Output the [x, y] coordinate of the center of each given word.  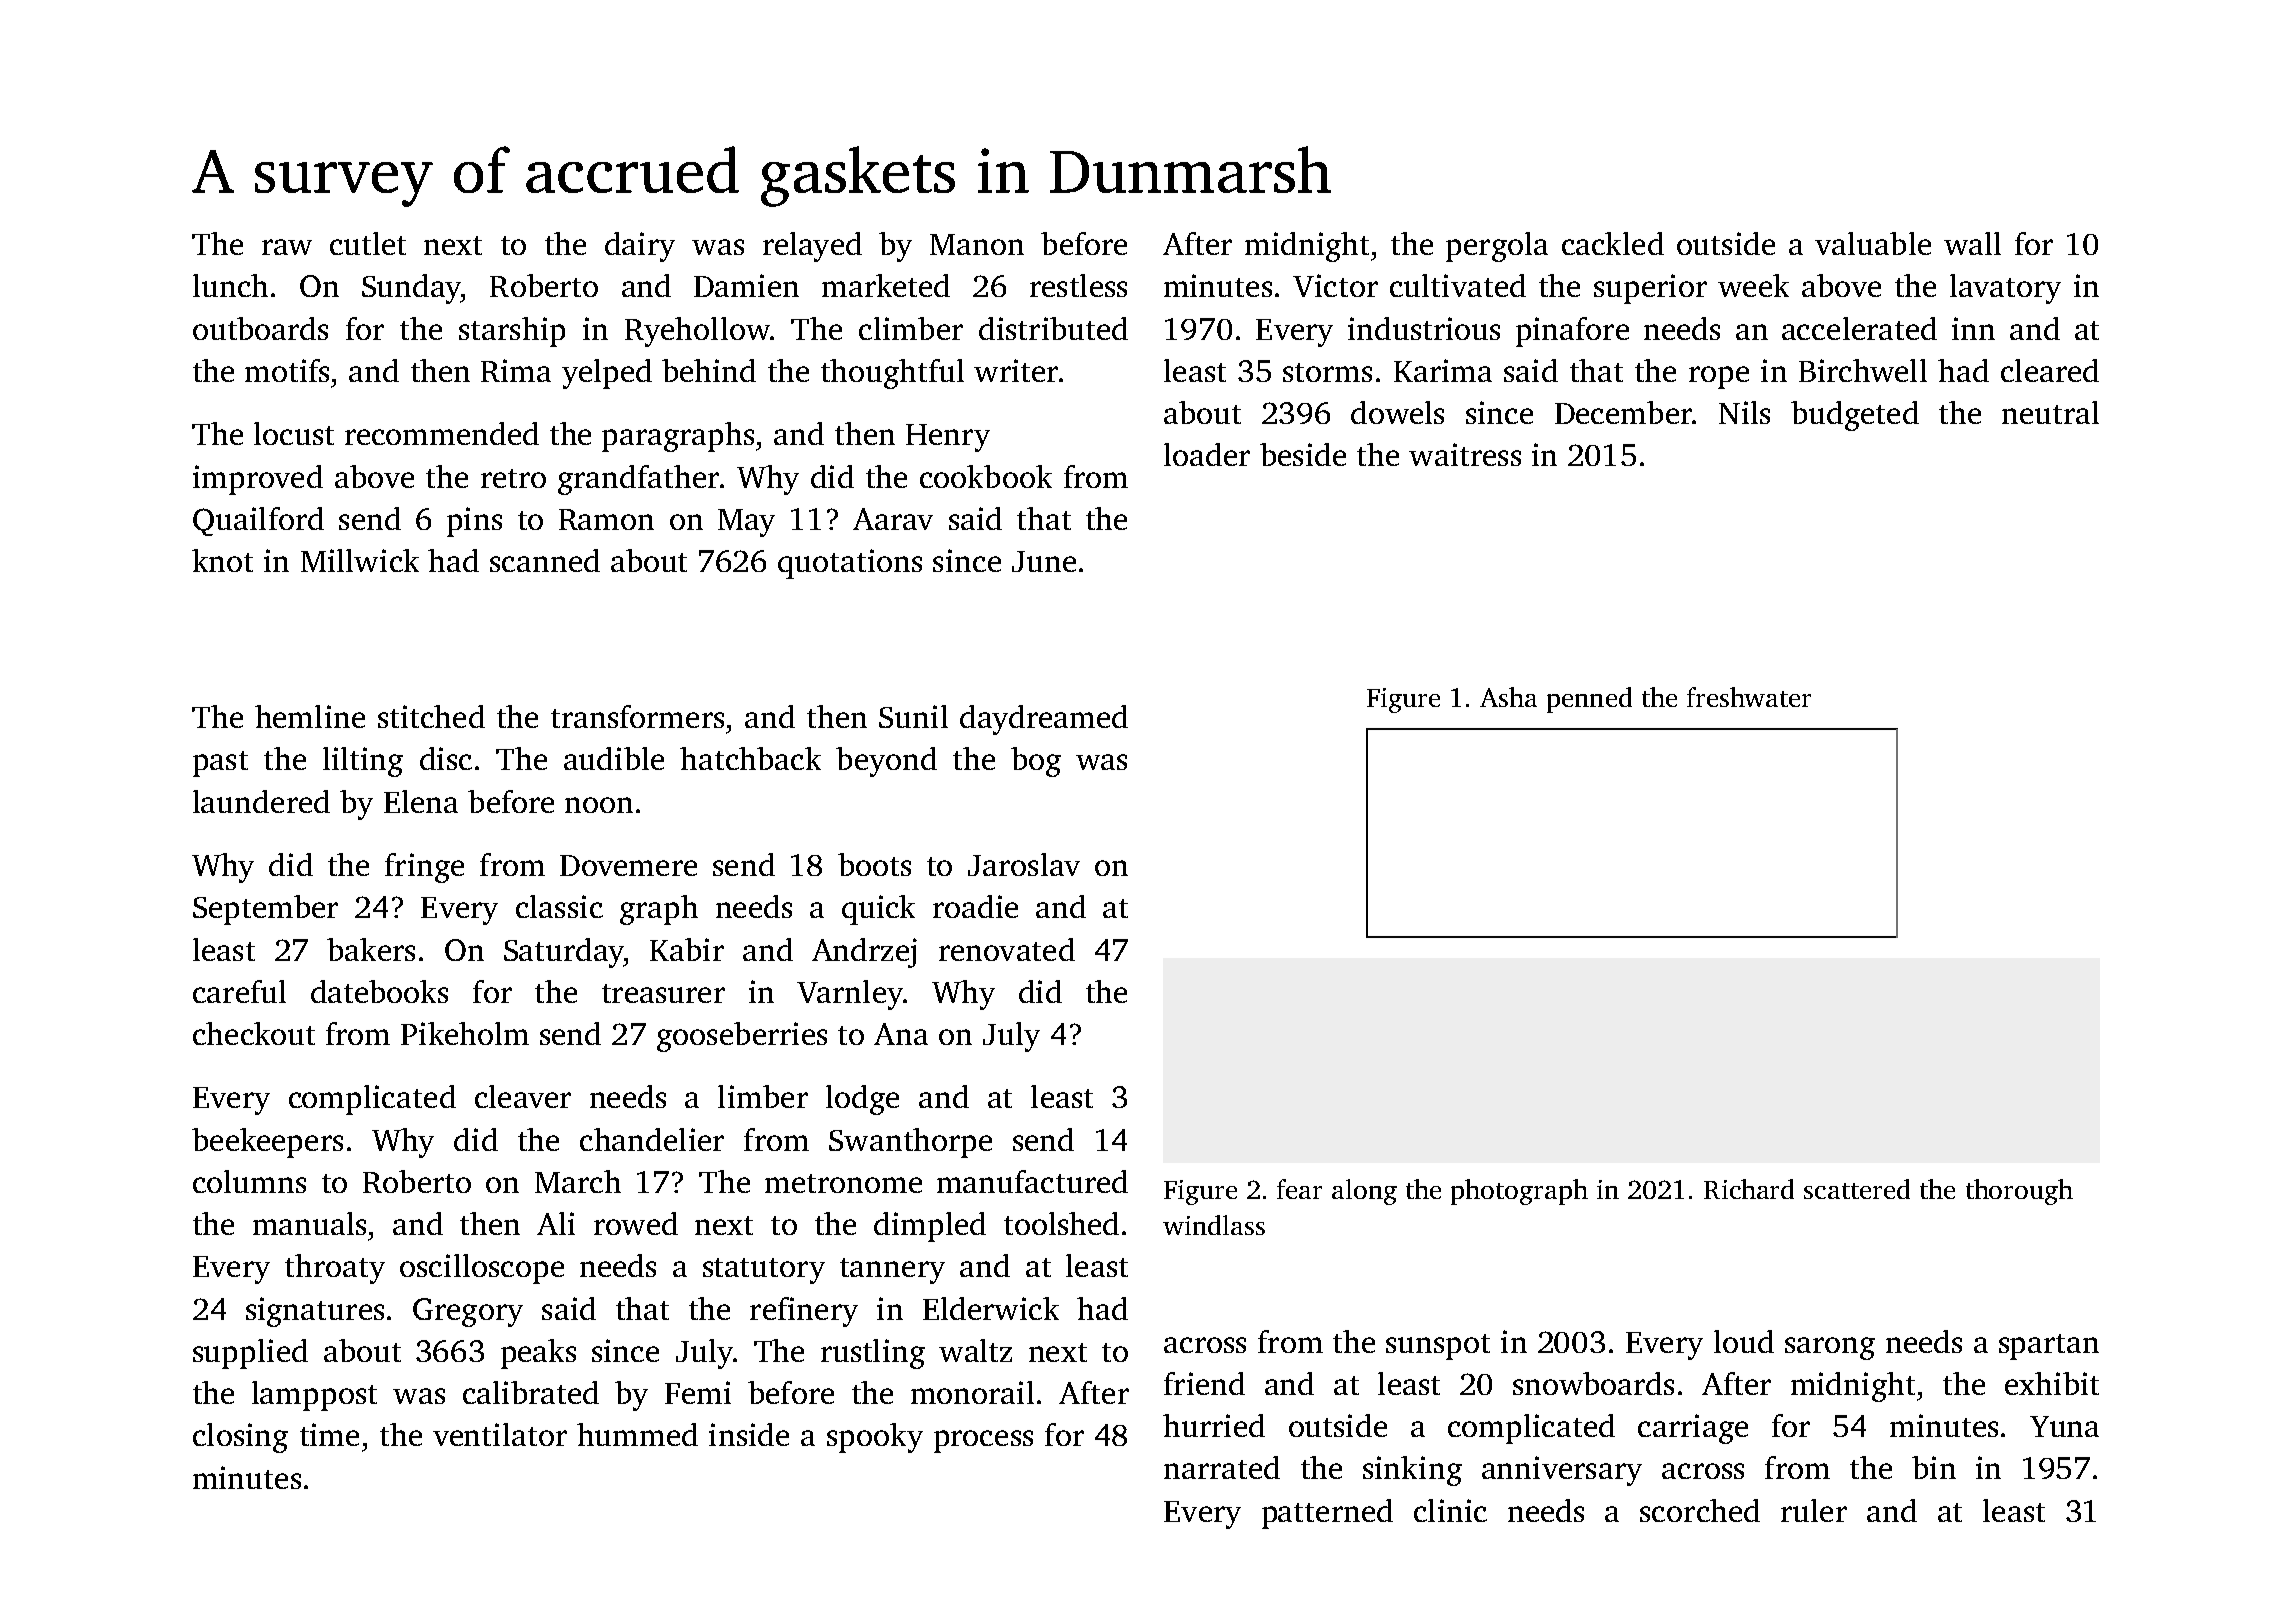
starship [512, 332]
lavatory [2005, 289]
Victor [1335, 285]
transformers [637, 716]
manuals [309, 1223]
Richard [1749, 1189]
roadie [975, 906]
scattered [1857, 1189]
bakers [371, 949]
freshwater [1749, 697]
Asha [1508, 697]
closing [240, 1438]
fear [1299, 1189]
